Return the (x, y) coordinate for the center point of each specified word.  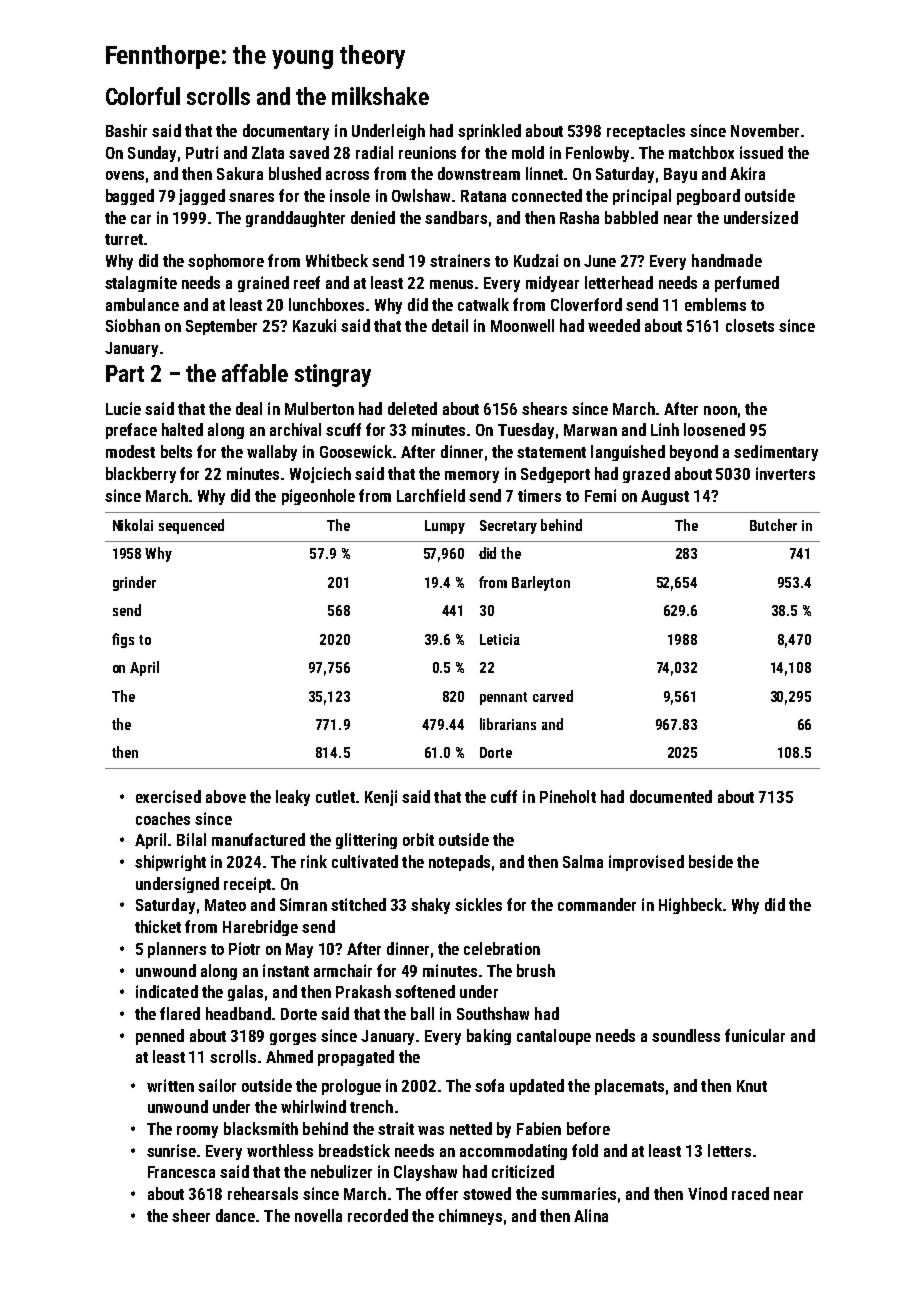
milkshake (380, 96)
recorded (378, 1215)
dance (235, 1215)
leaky (293, 798)
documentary (286, 132)
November (765, 130)
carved (553, 696)
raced (750, 1193)
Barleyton (541, 583)
